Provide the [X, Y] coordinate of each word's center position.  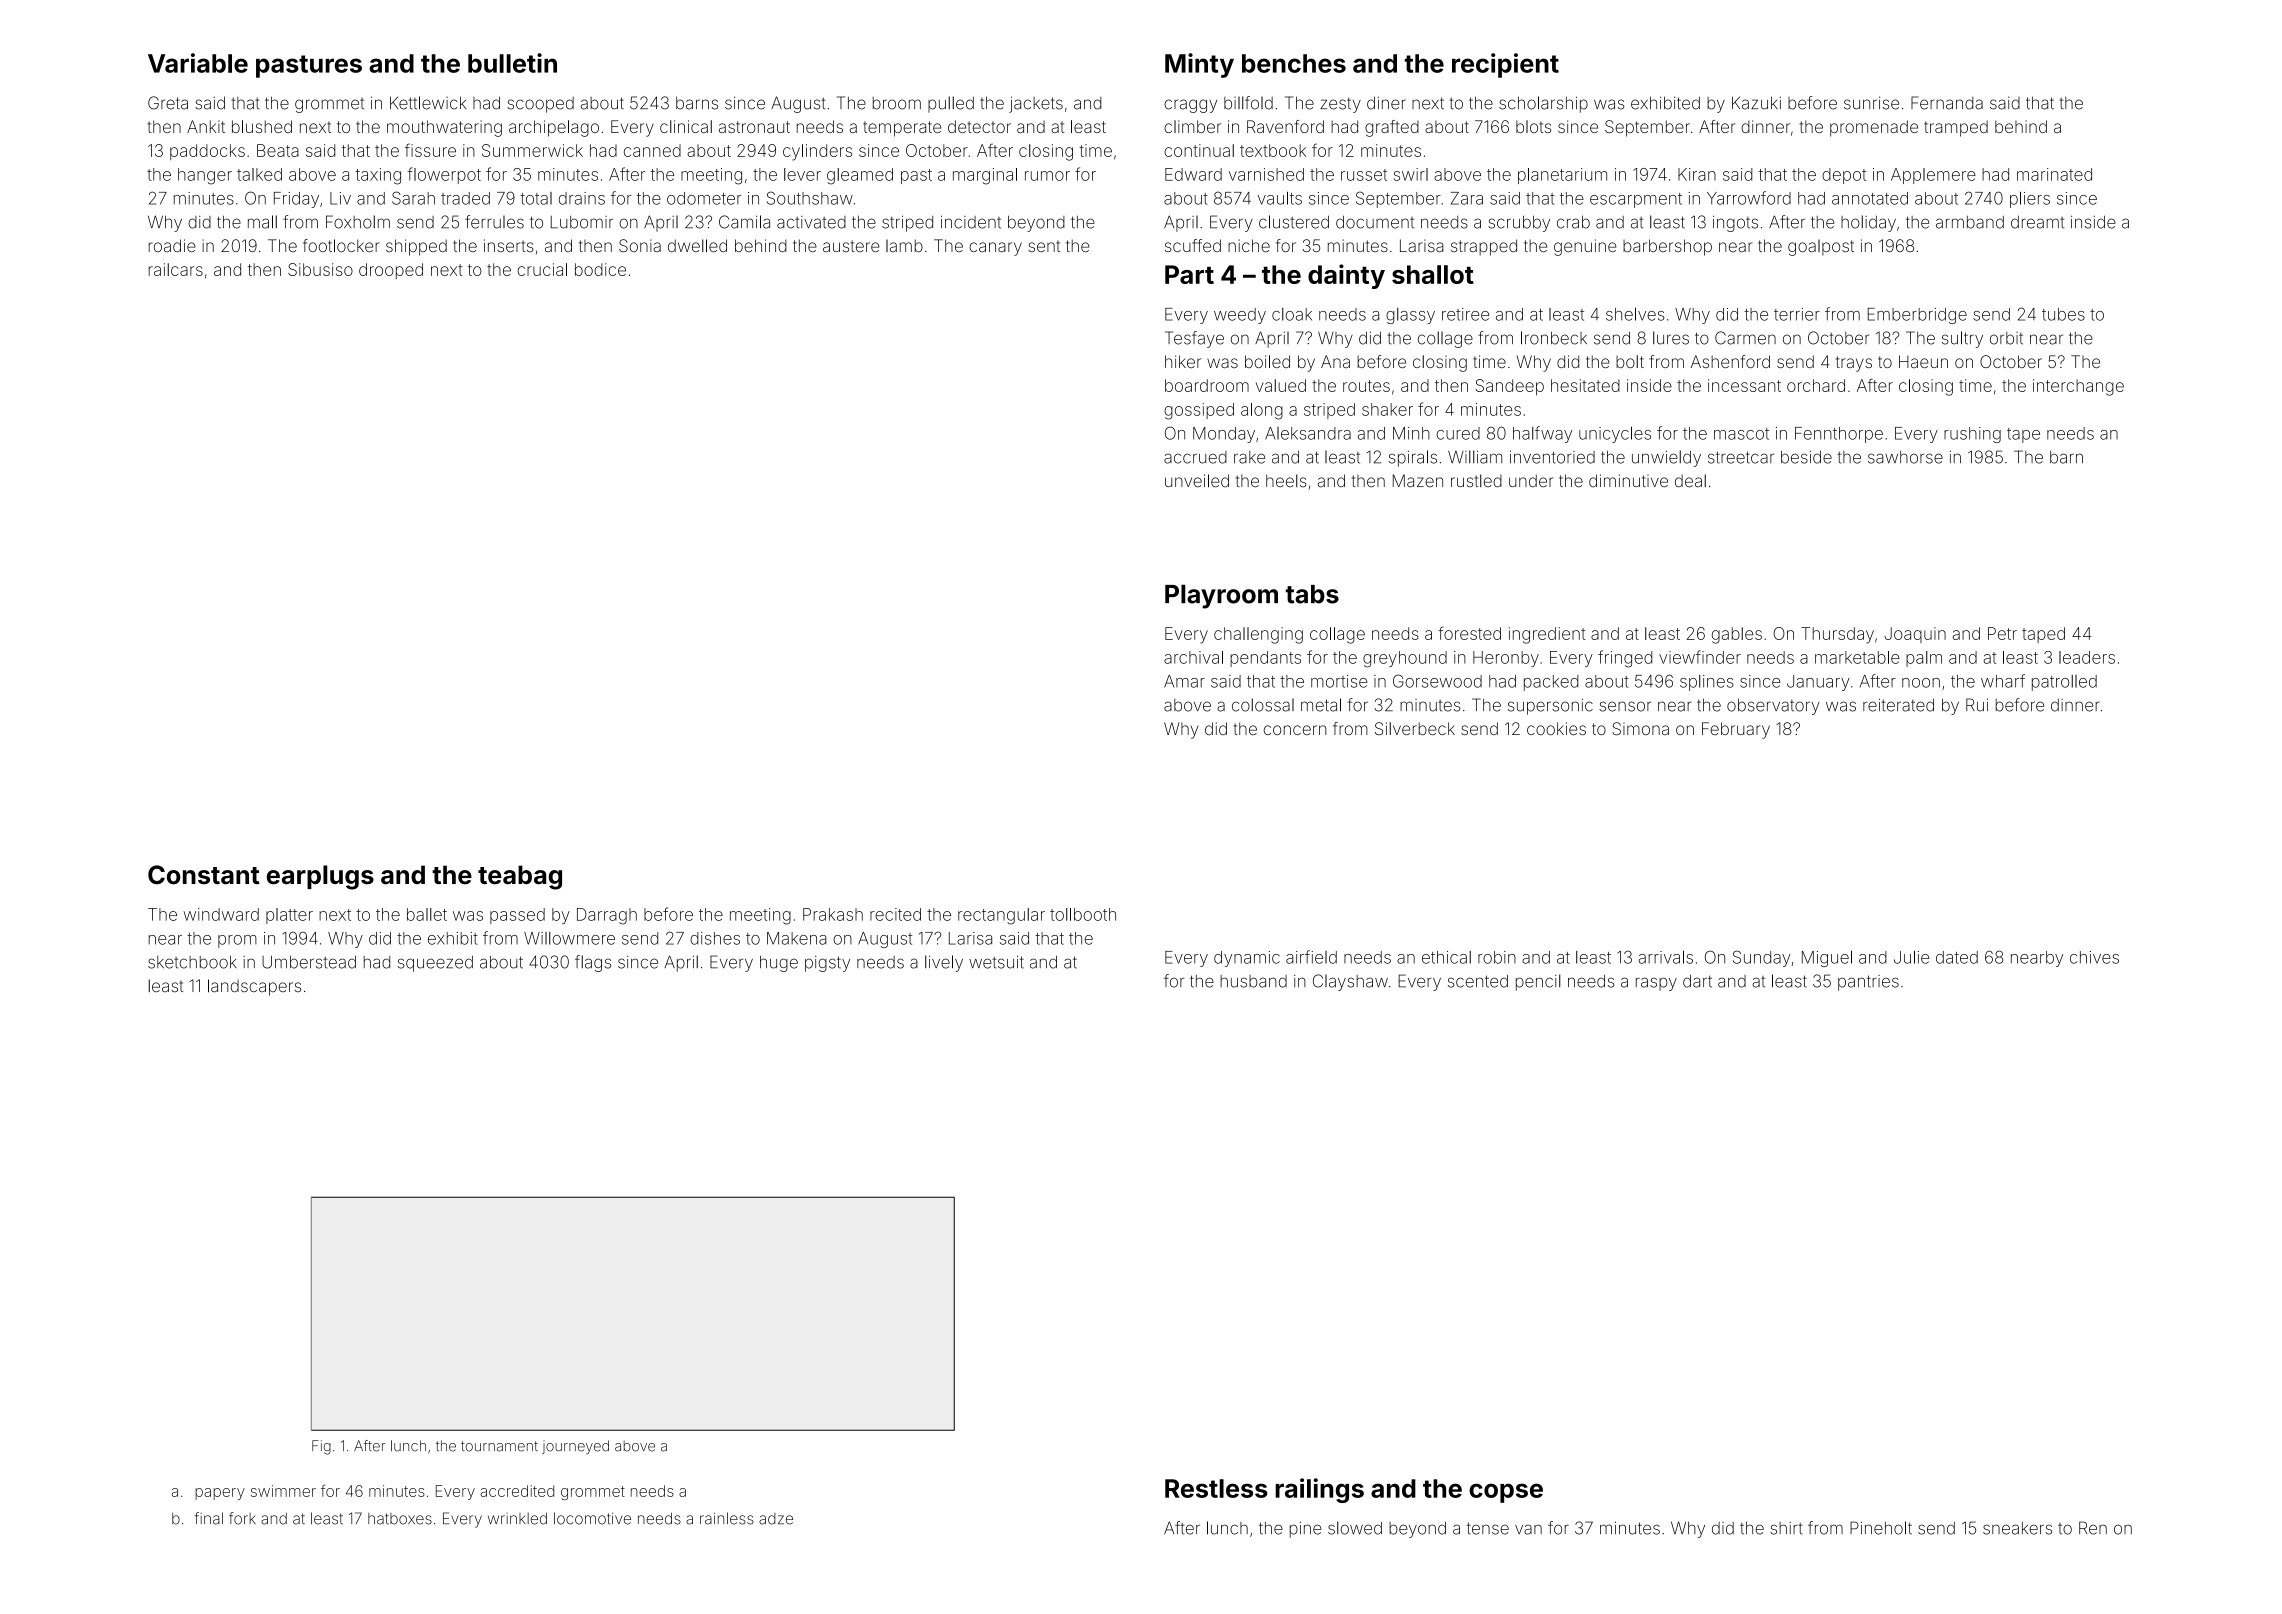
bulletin [512, 63]
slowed [1355, 1528]
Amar [1184, 681]
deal [1690, 481]
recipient [1505, 65]
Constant [204, 875]
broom [897, 103]
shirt [1786, 1528]
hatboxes [400, 1519]
